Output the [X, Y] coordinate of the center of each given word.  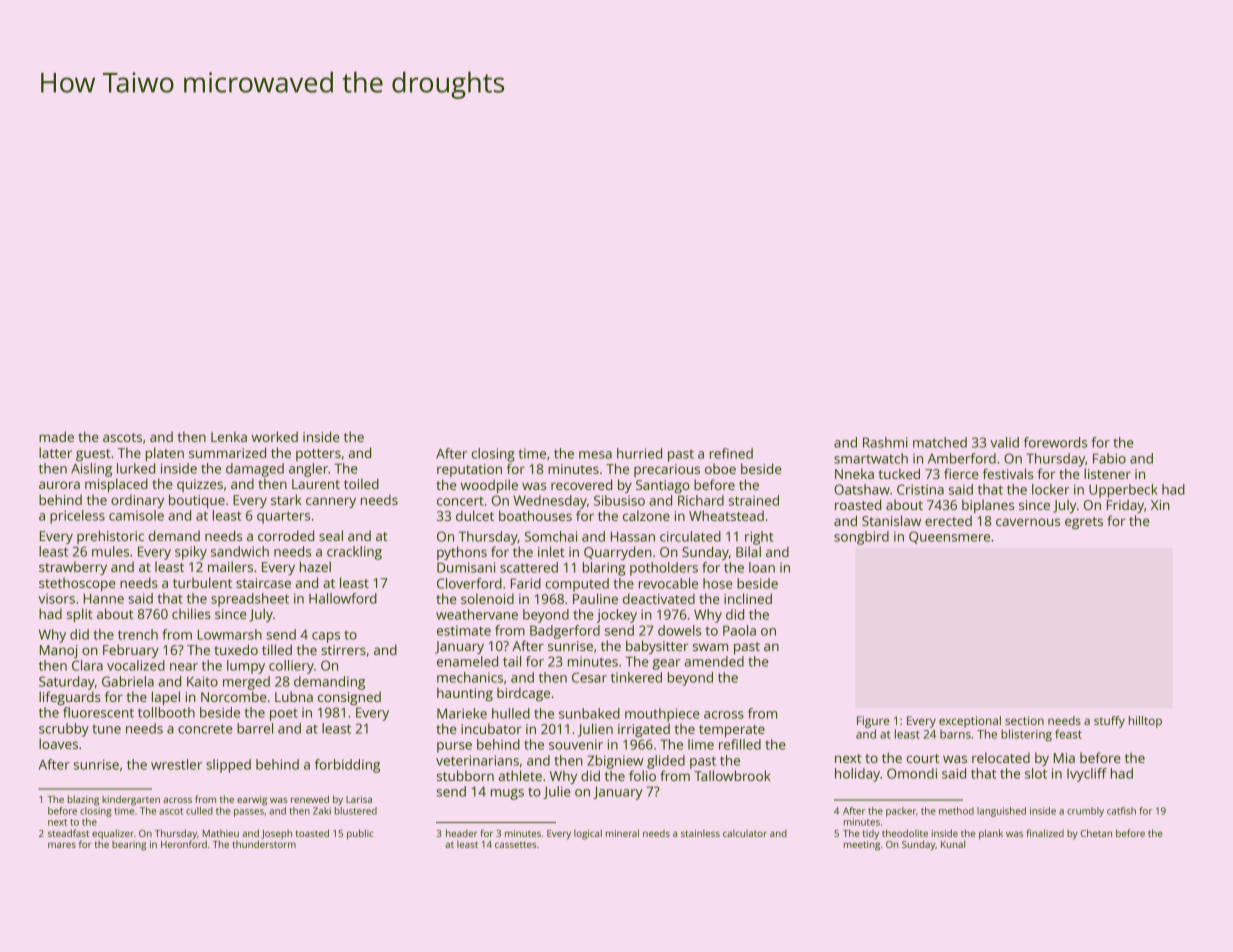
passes [249, 813]
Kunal [953, 844]
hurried [639, 453]
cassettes [515, 844]
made [56, 436]
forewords [1055, 442]
